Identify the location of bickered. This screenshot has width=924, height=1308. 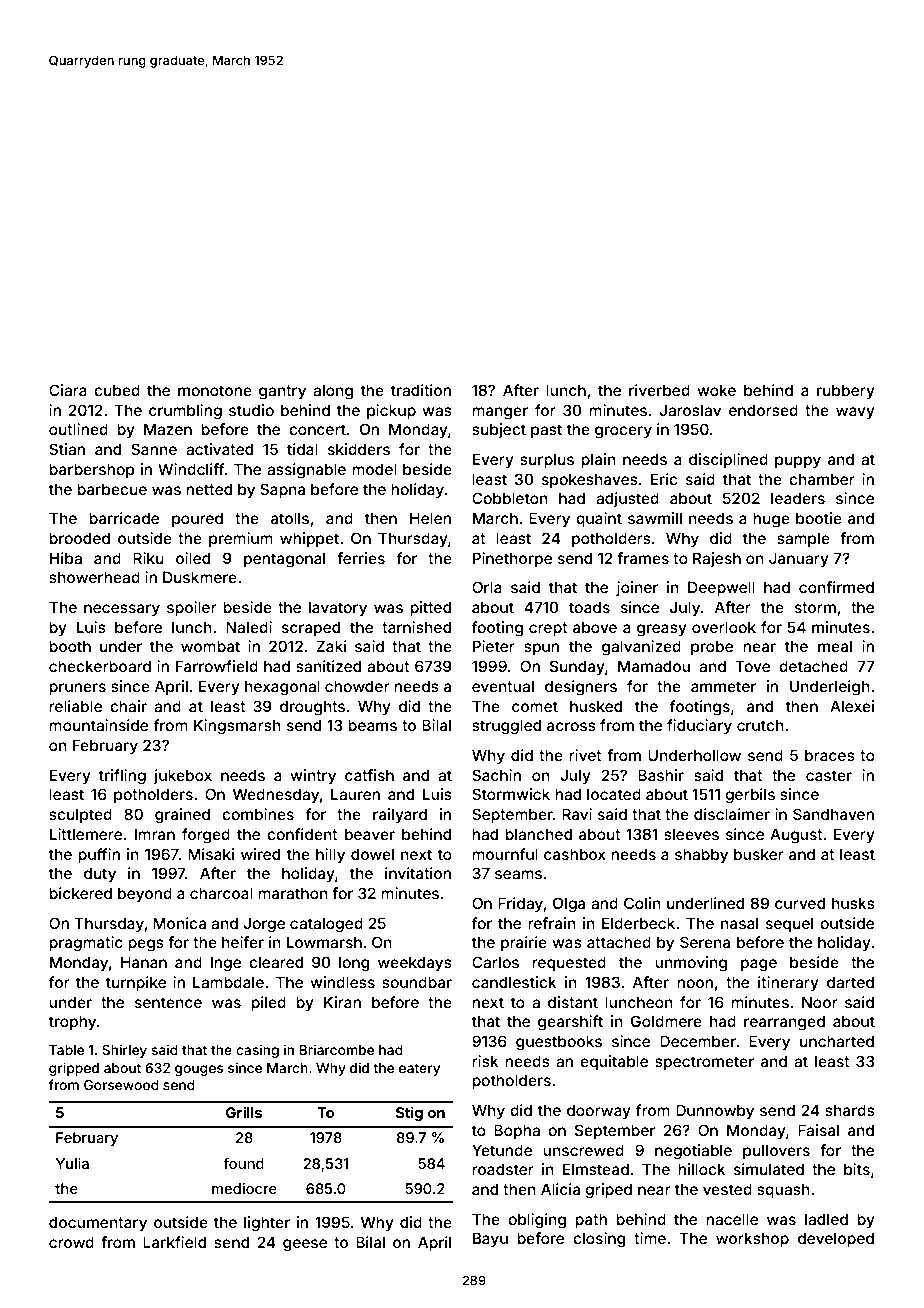
(80, 893).
